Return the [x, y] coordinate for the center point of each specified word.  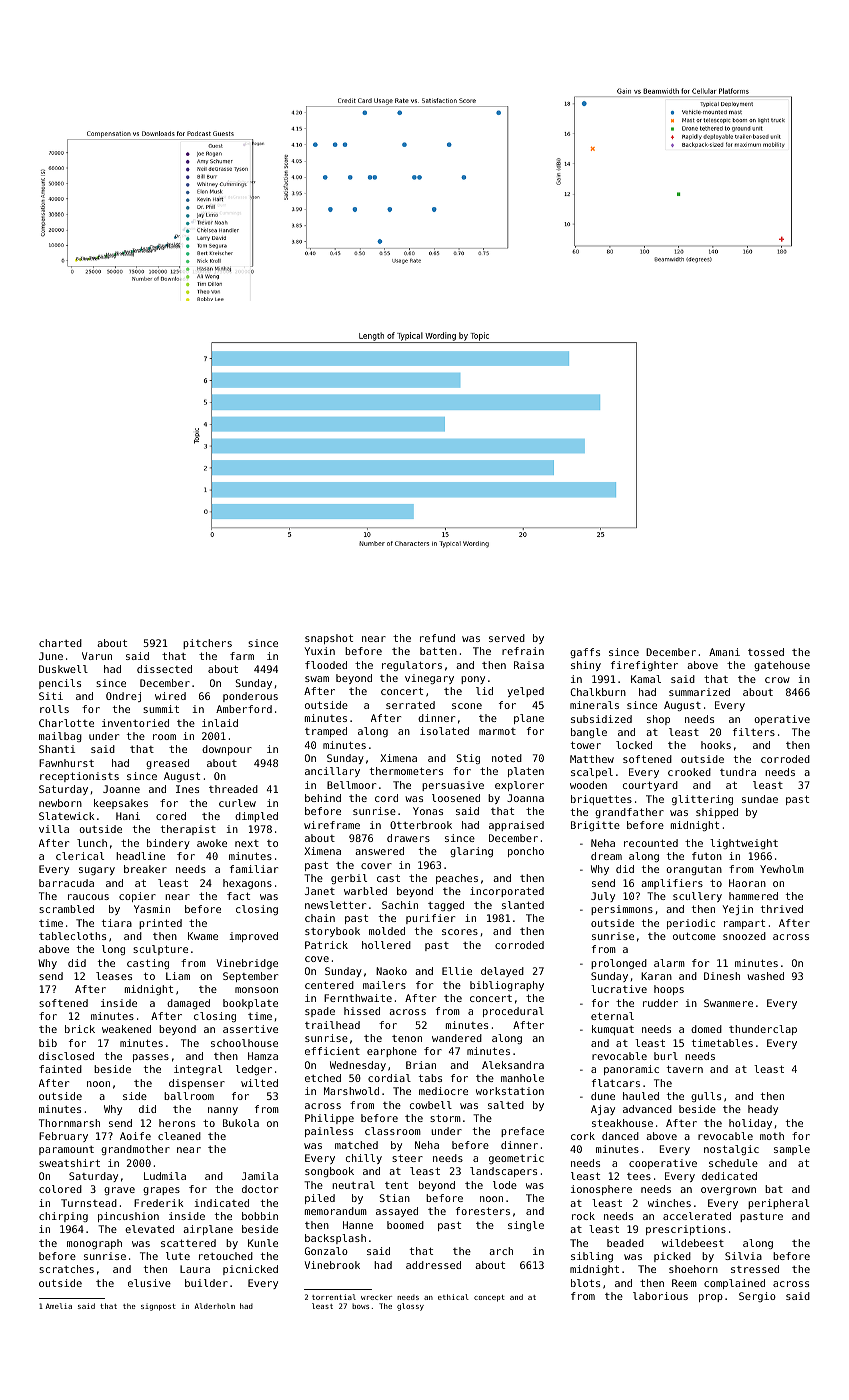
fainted [60, 1069]
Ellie [457, 971]
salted [506, 1105]
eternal [612, 1016]
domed [706, 1029]
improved [253, 937]
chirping [63, 1217]
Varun [97, 656]
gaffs [585, 653]
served [507, 638]
